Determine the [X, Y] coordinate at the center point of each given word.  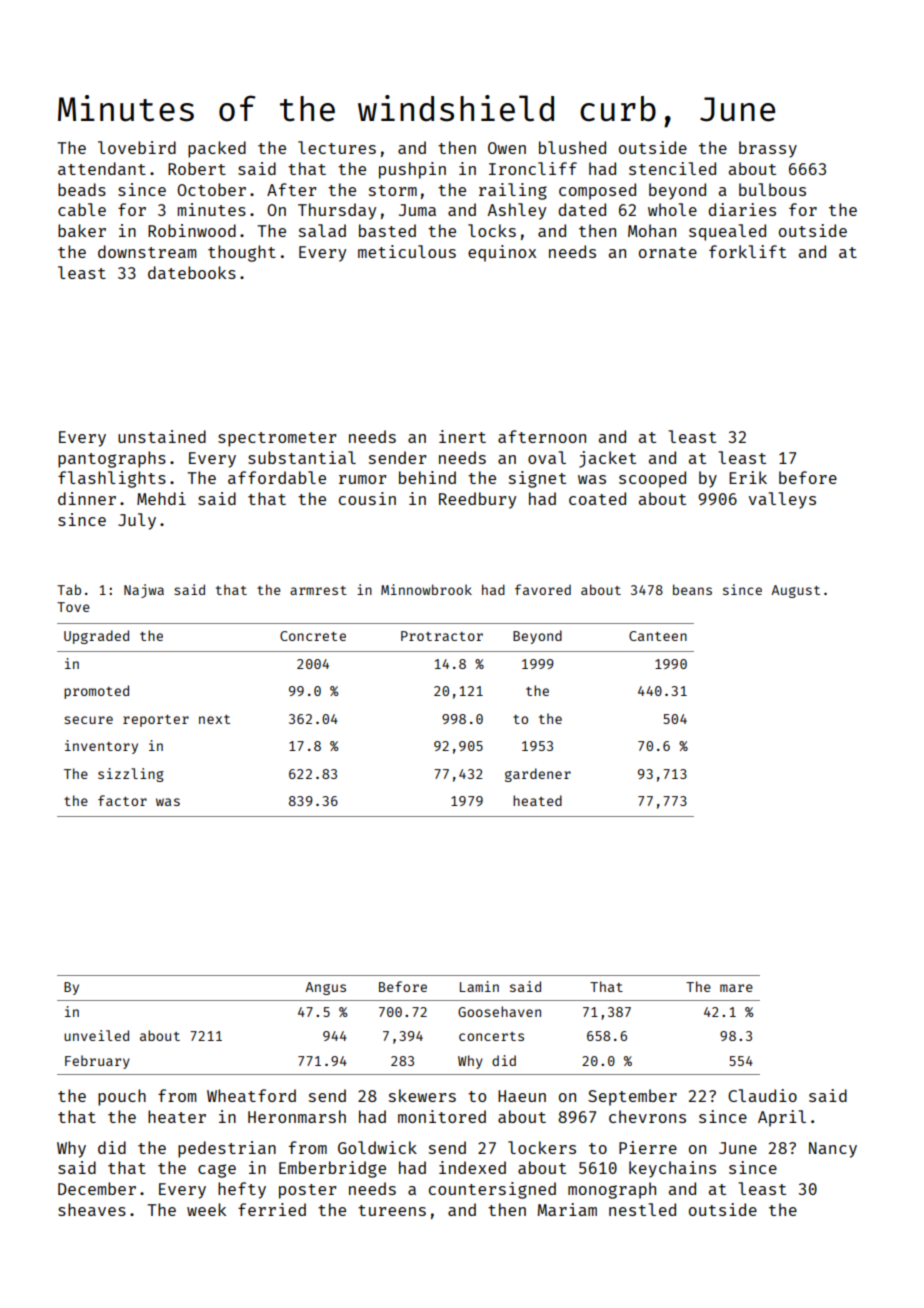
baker [82, 230]
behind [427, 477]
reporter [156, 721]
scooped [652, 479]
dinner [87, 498]
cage [217, 1171]
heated [537, 800]
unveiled [96, 1035]
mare [736, 988]
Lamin [479, 986]
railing [513, 191]
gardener [538, 775]
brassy [768, 149]
